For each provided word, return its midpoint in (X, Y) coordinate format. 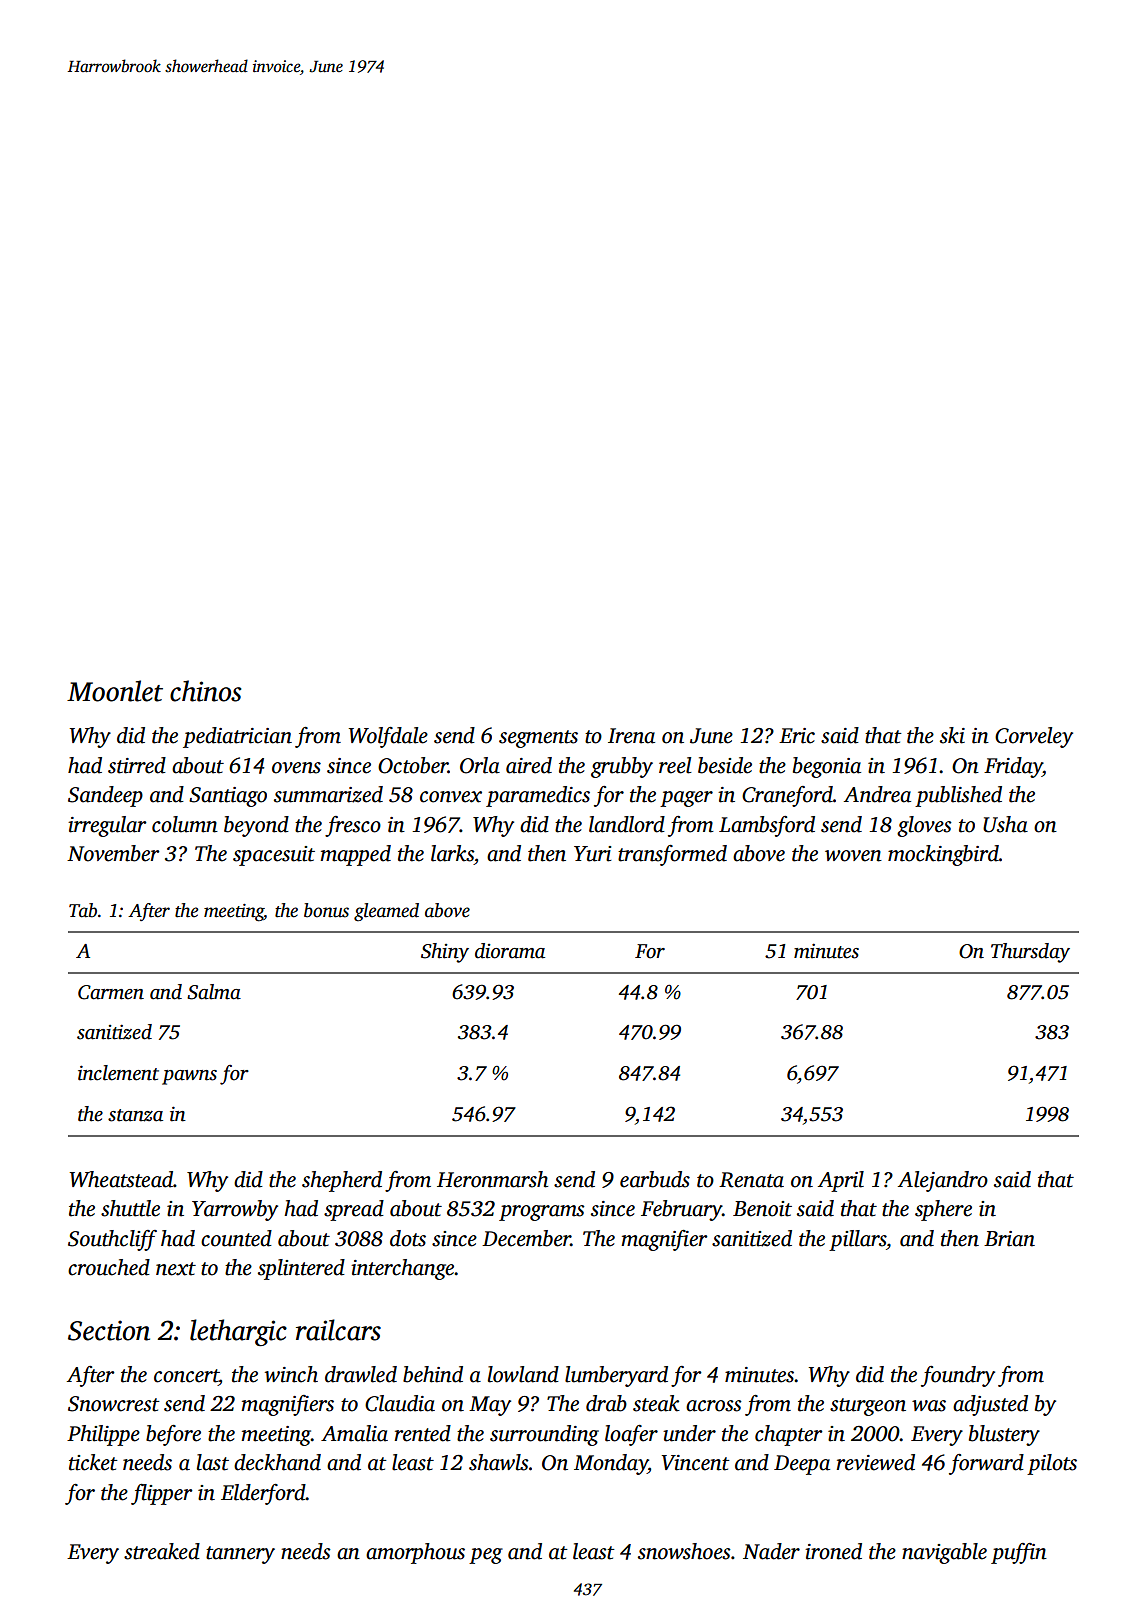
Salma (214, 992)
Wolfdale (388, 737)
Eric (797, 736)
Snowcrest (114, 1404)
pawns (189, 1077)
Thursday (1030, 953)
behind (433, 1374)
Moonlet (115, 691)
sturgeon (868, 1407)
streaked (162, 1551)
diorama (510, 951)
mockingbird (943, 855)
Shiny (445, 953)
